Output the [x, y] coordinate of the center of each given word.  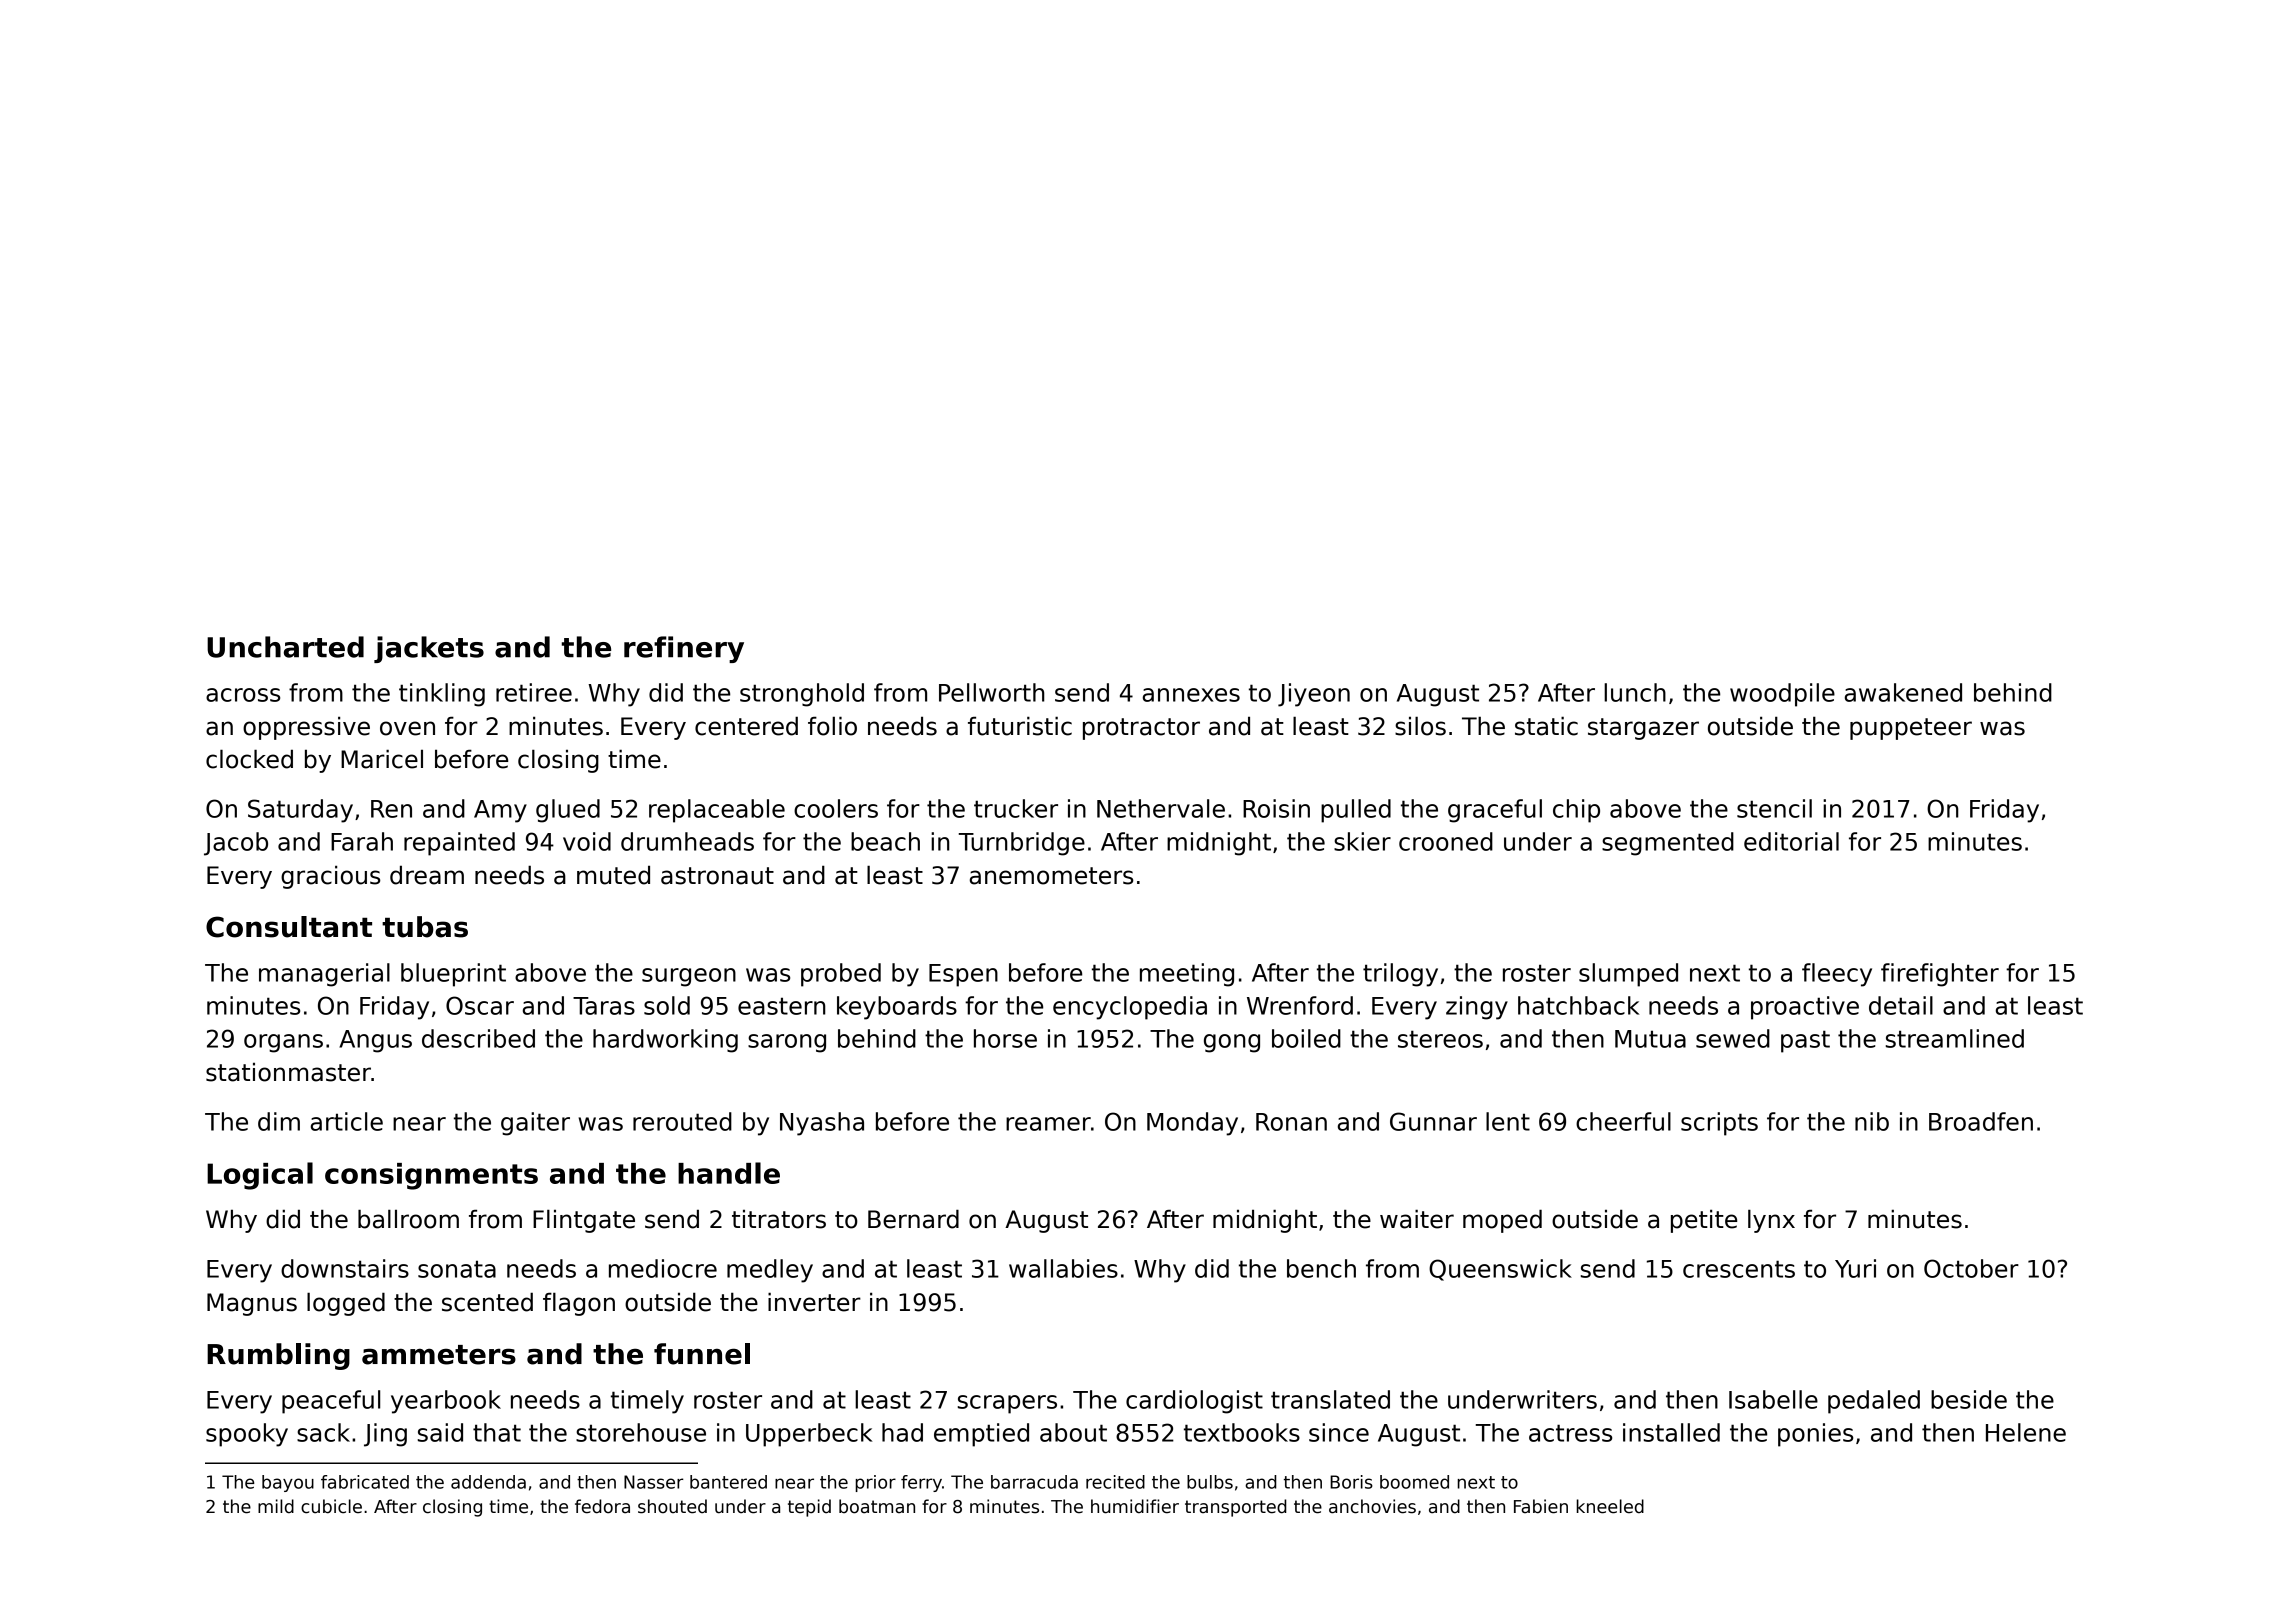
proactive [1805, 1008]
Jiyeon [1314, 695]
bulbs [1210, 1482]
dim [279, 1121]
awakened [1903, 692]
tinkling [442, 695]
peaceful [331, 1402]
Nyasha [822, 1124]
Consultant [289, 927]
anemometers [1052, 876]
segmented [1668, 844]
